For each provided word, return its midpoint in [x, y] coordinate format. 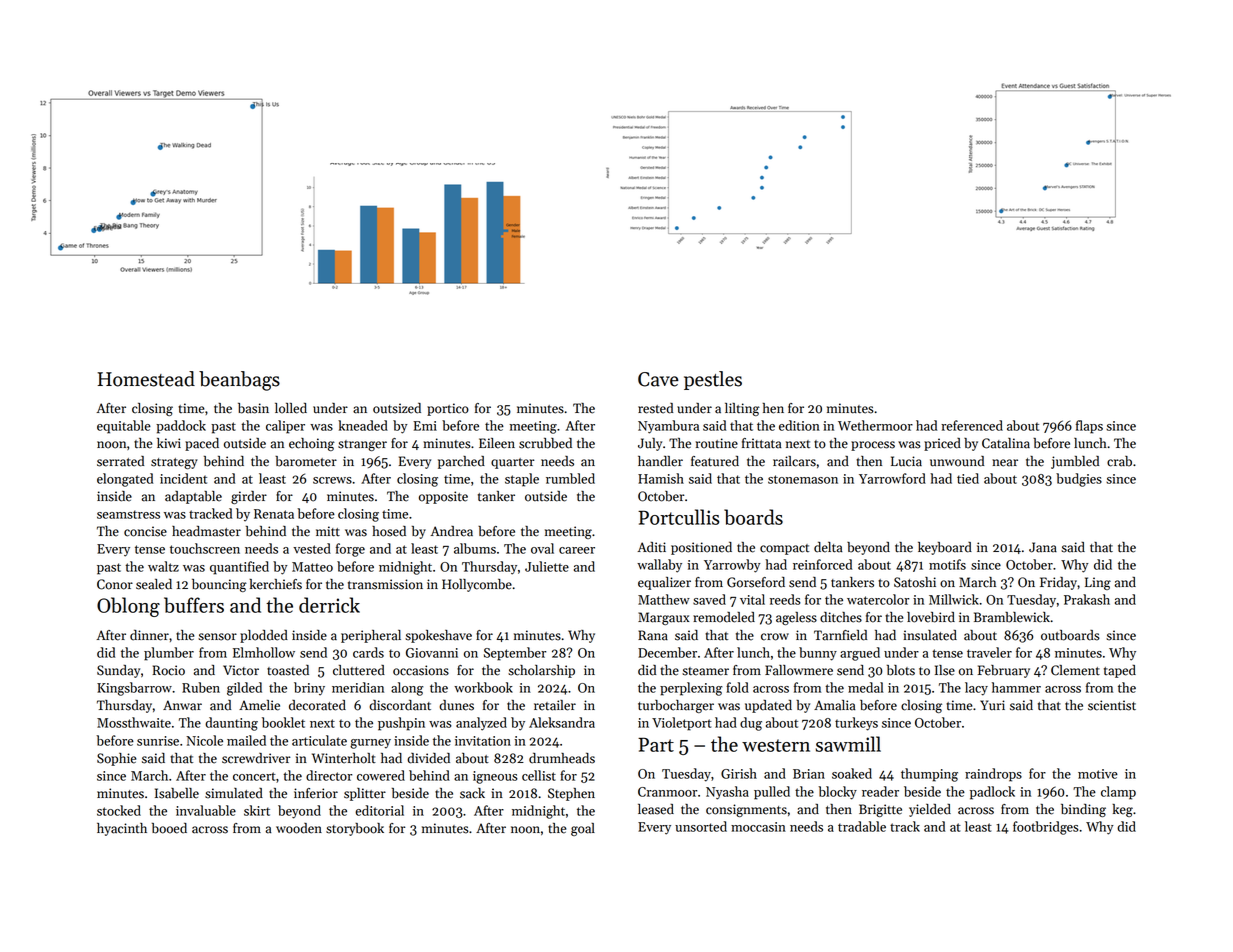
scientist [1112, 705]
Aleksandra [562, 722]
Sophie [116, 759]
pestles [713, 380]
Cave [658, 379]
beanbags [239, 381]
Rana [653, 635]
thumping [929, 775]
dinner [149, 635]
